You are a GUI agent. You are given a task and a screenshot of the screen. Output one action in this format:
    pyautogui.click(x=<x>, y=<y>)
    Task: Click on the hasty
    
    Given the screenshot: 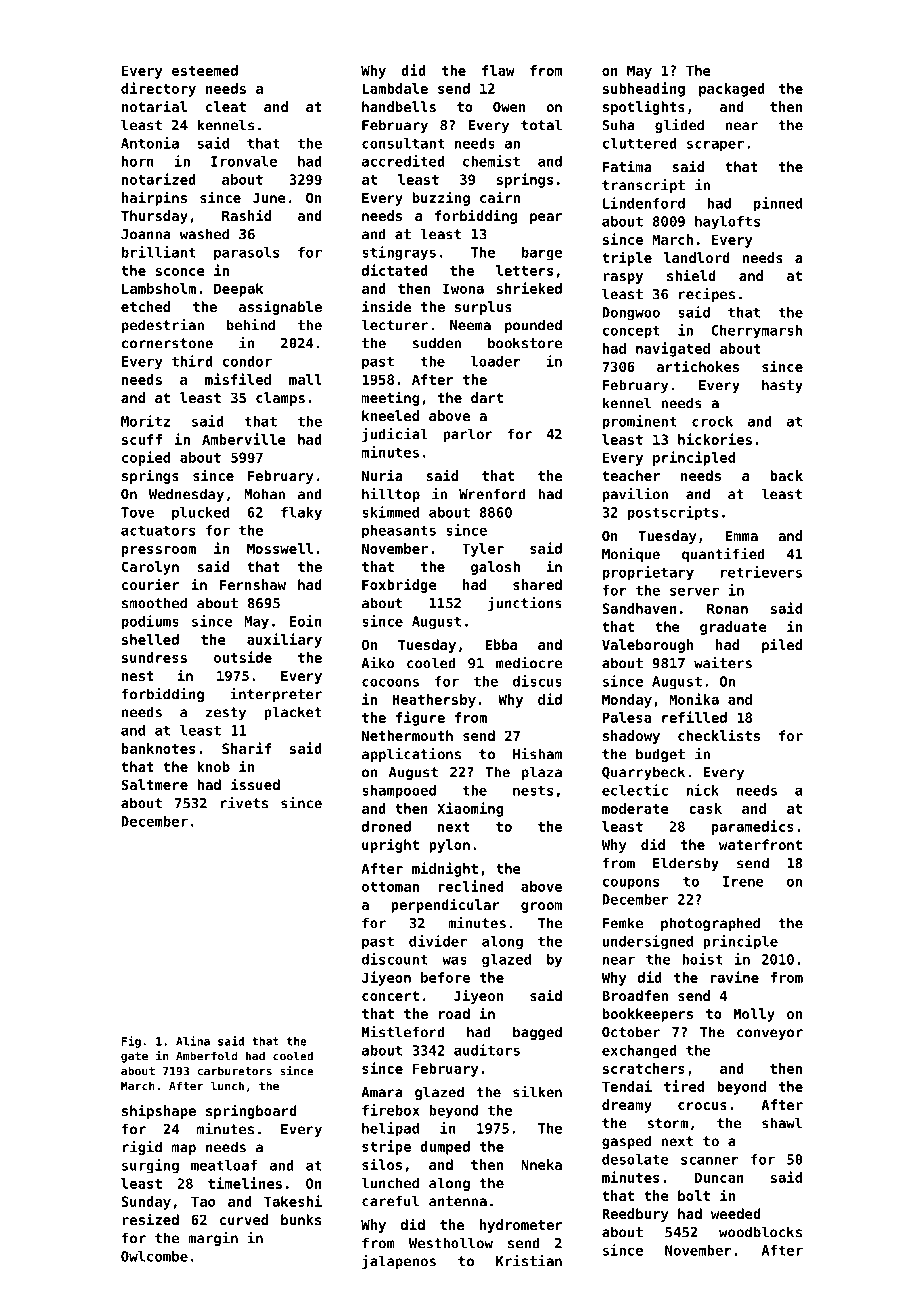 What is the action you would take?
    pyautogui.click(x=782, y=386)
